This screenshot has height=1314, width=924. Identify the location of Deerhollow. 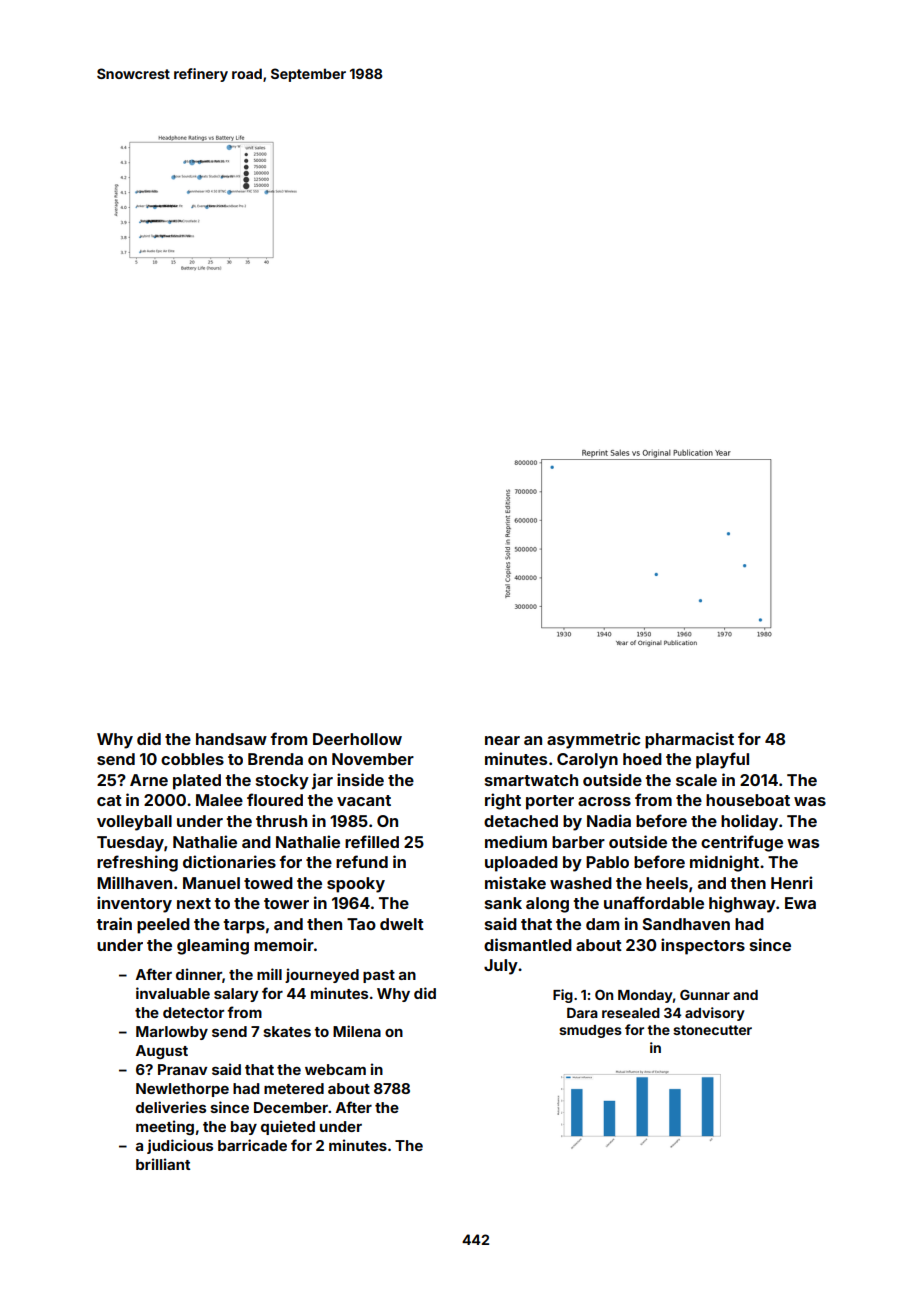
(357, 739).
